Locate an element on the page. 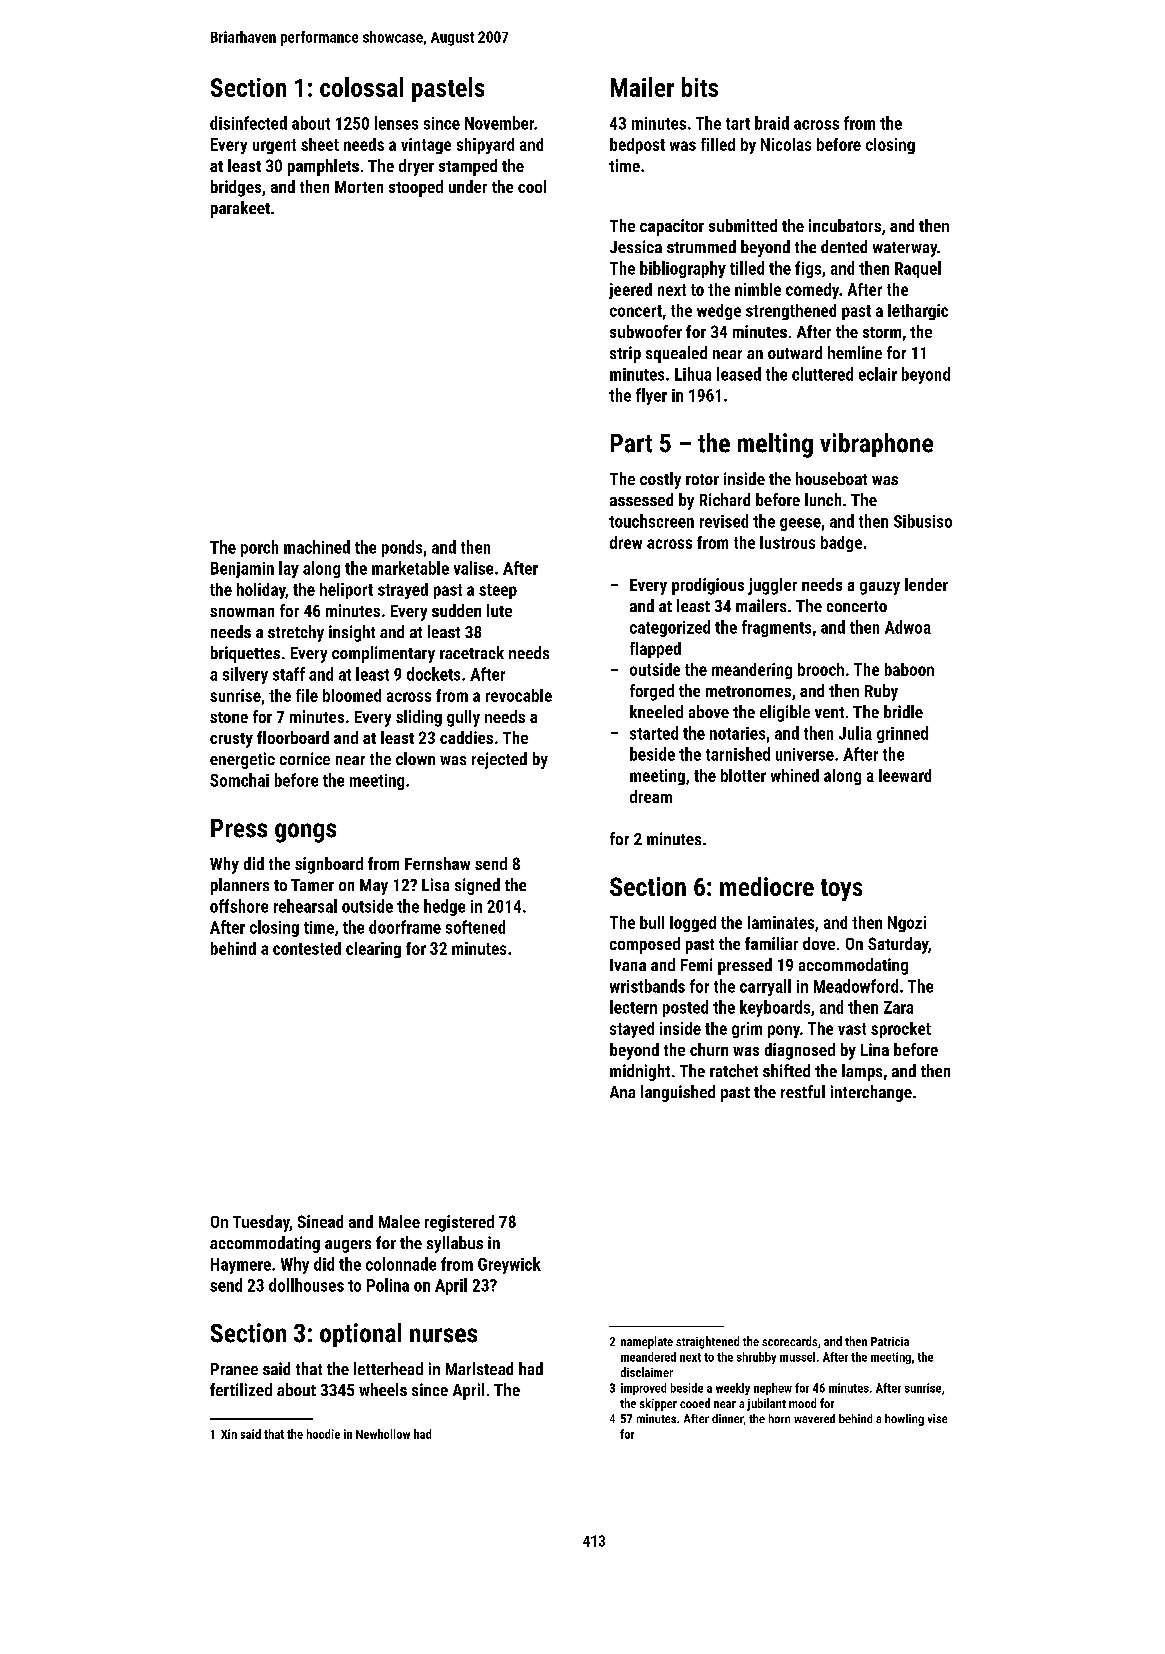 The image size is (1165, 1654). Benjamin is located at coordinates (242, 570).
